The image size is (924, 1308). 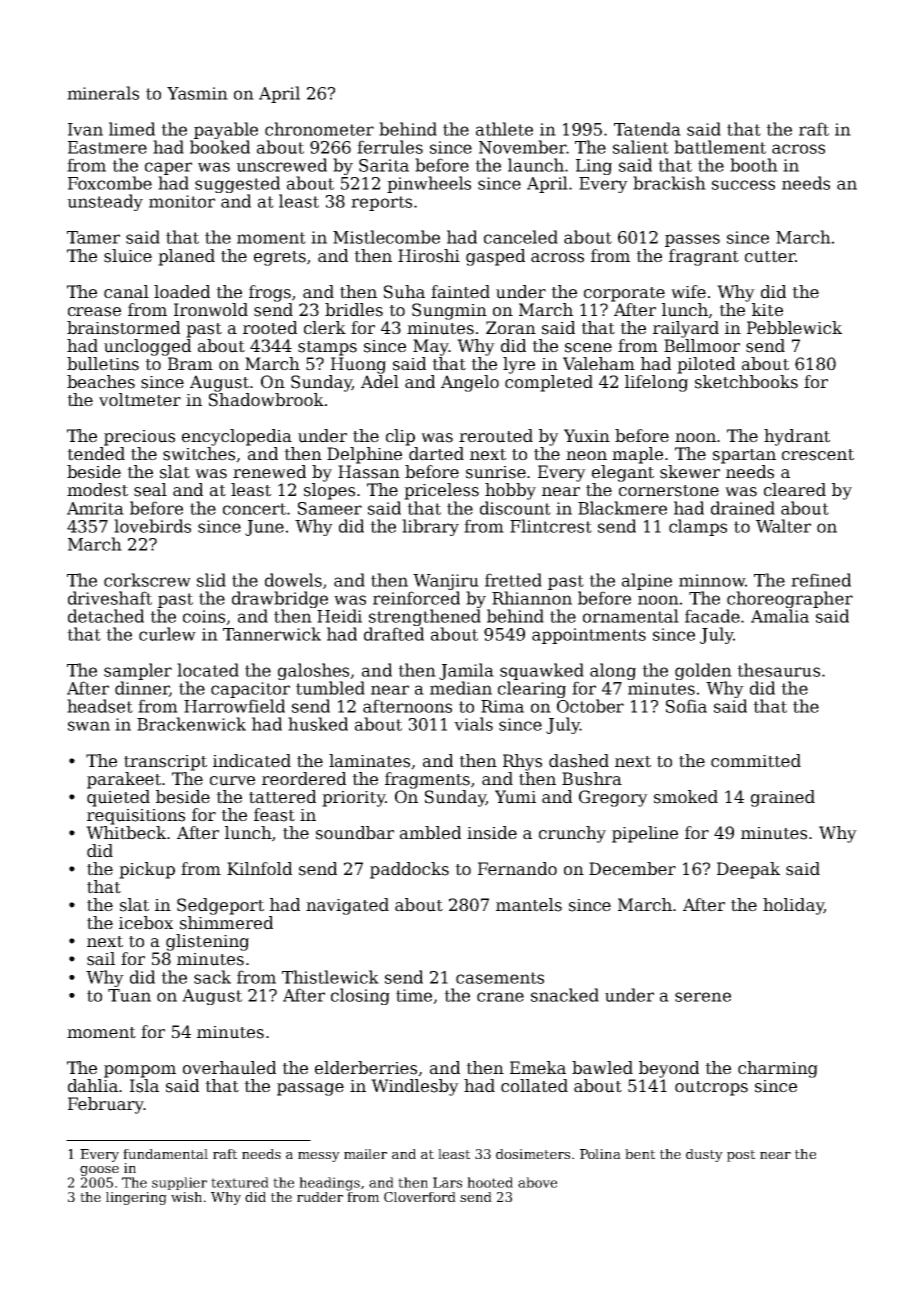 I want to click on grained, so click(x=783, y=798).
